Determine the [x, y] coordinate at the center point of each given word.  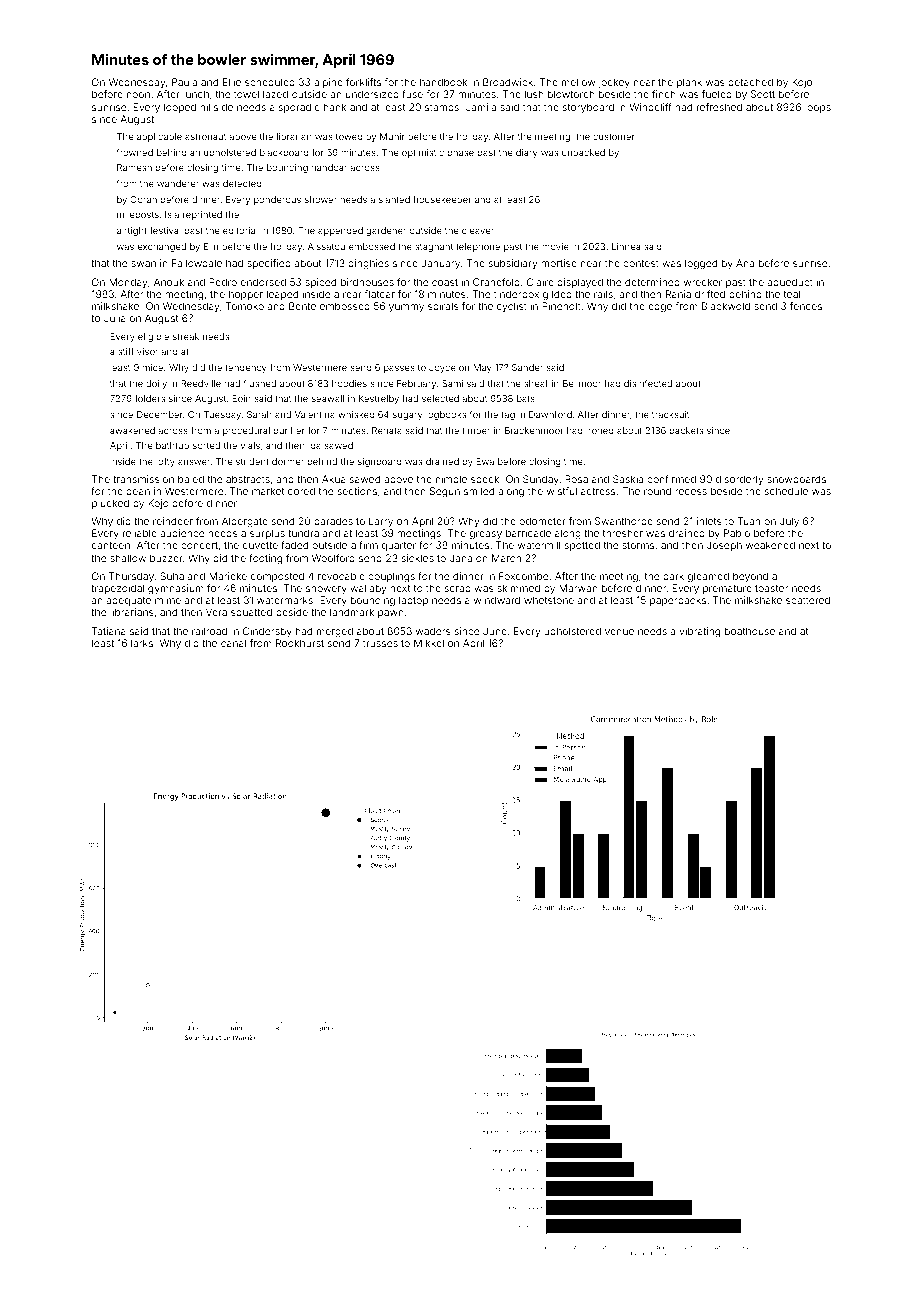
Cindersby [267, 632]
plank [689, 83]
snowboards [796, 479]
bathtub [172, 445]
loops [818, 108]
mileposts [138, 215]
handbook [443, 82]
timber [476, 430]
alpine [328, 83]
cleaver [478, 230]
